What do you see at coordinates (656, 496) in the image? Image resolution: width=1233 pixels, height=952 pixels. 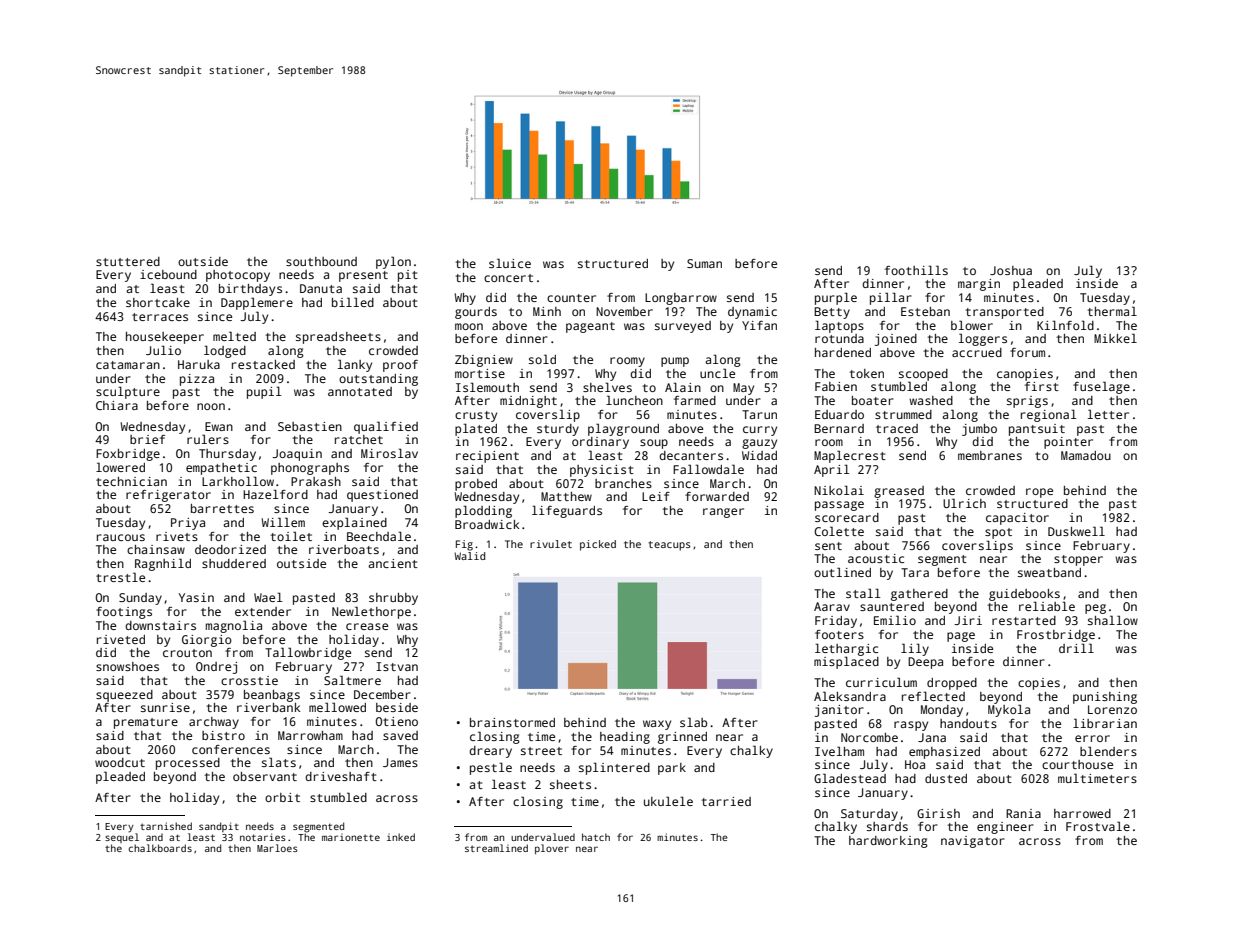 I see `Leif` at bounding box center [656, 496].
